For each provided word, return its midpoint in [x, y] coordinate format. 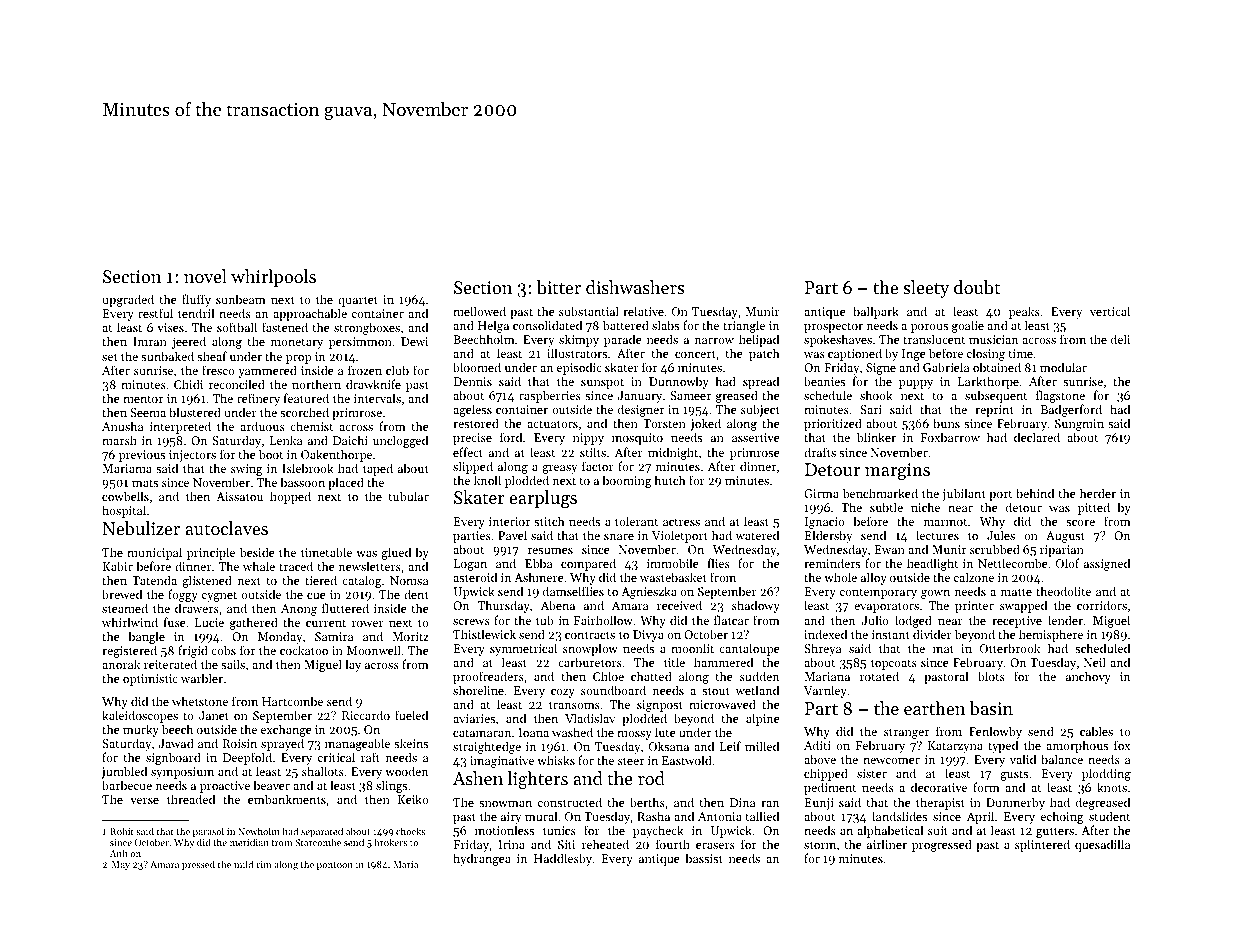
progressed [942, 845]
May [121, 865]
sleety [926, 289]
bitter [559, 287]
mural [541, 816]
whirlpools [273, 278]
